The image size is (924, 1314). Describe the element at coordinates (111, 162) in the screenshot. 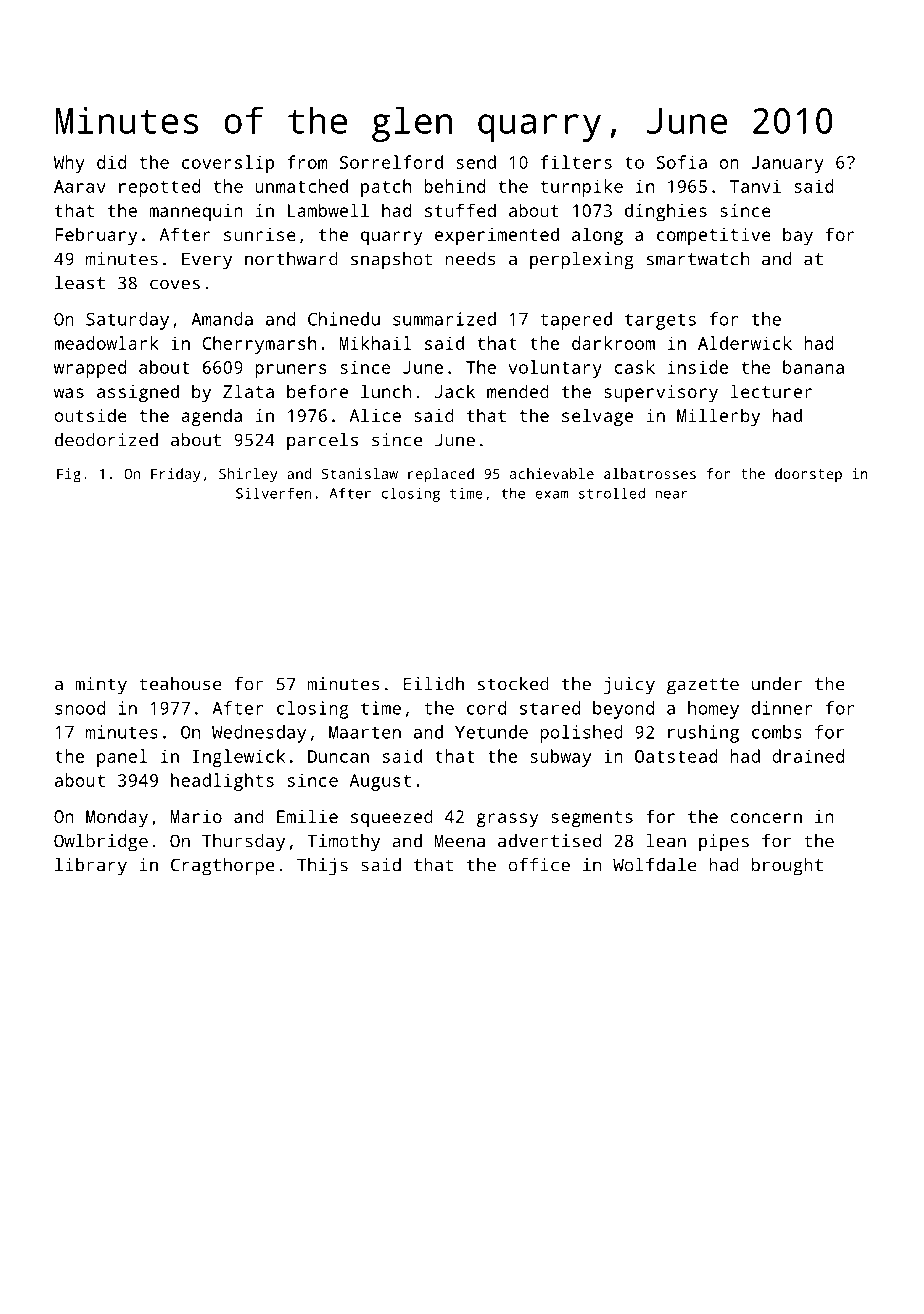

I see `did` at that location.
